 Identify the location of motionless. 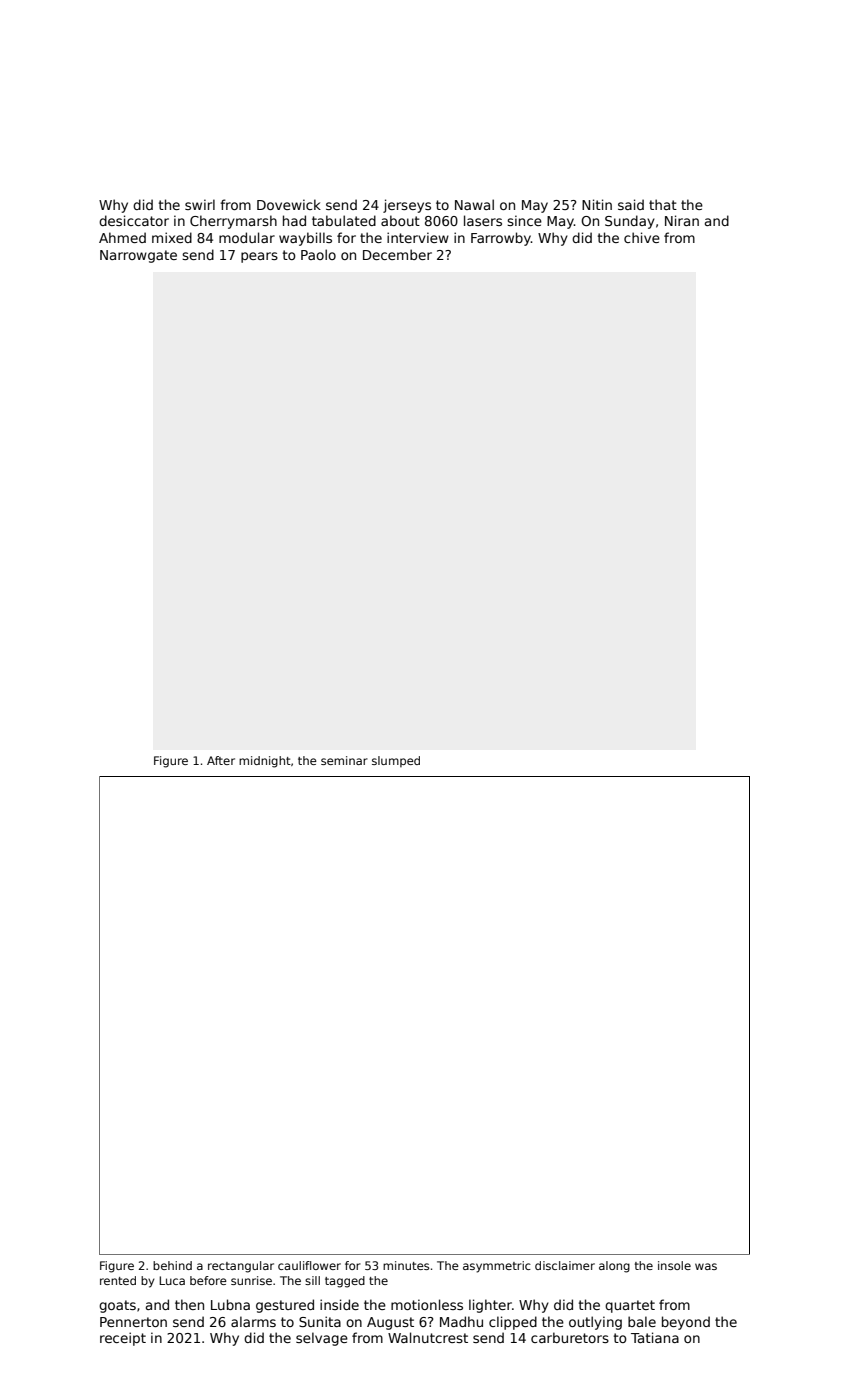
(427, 1304).
